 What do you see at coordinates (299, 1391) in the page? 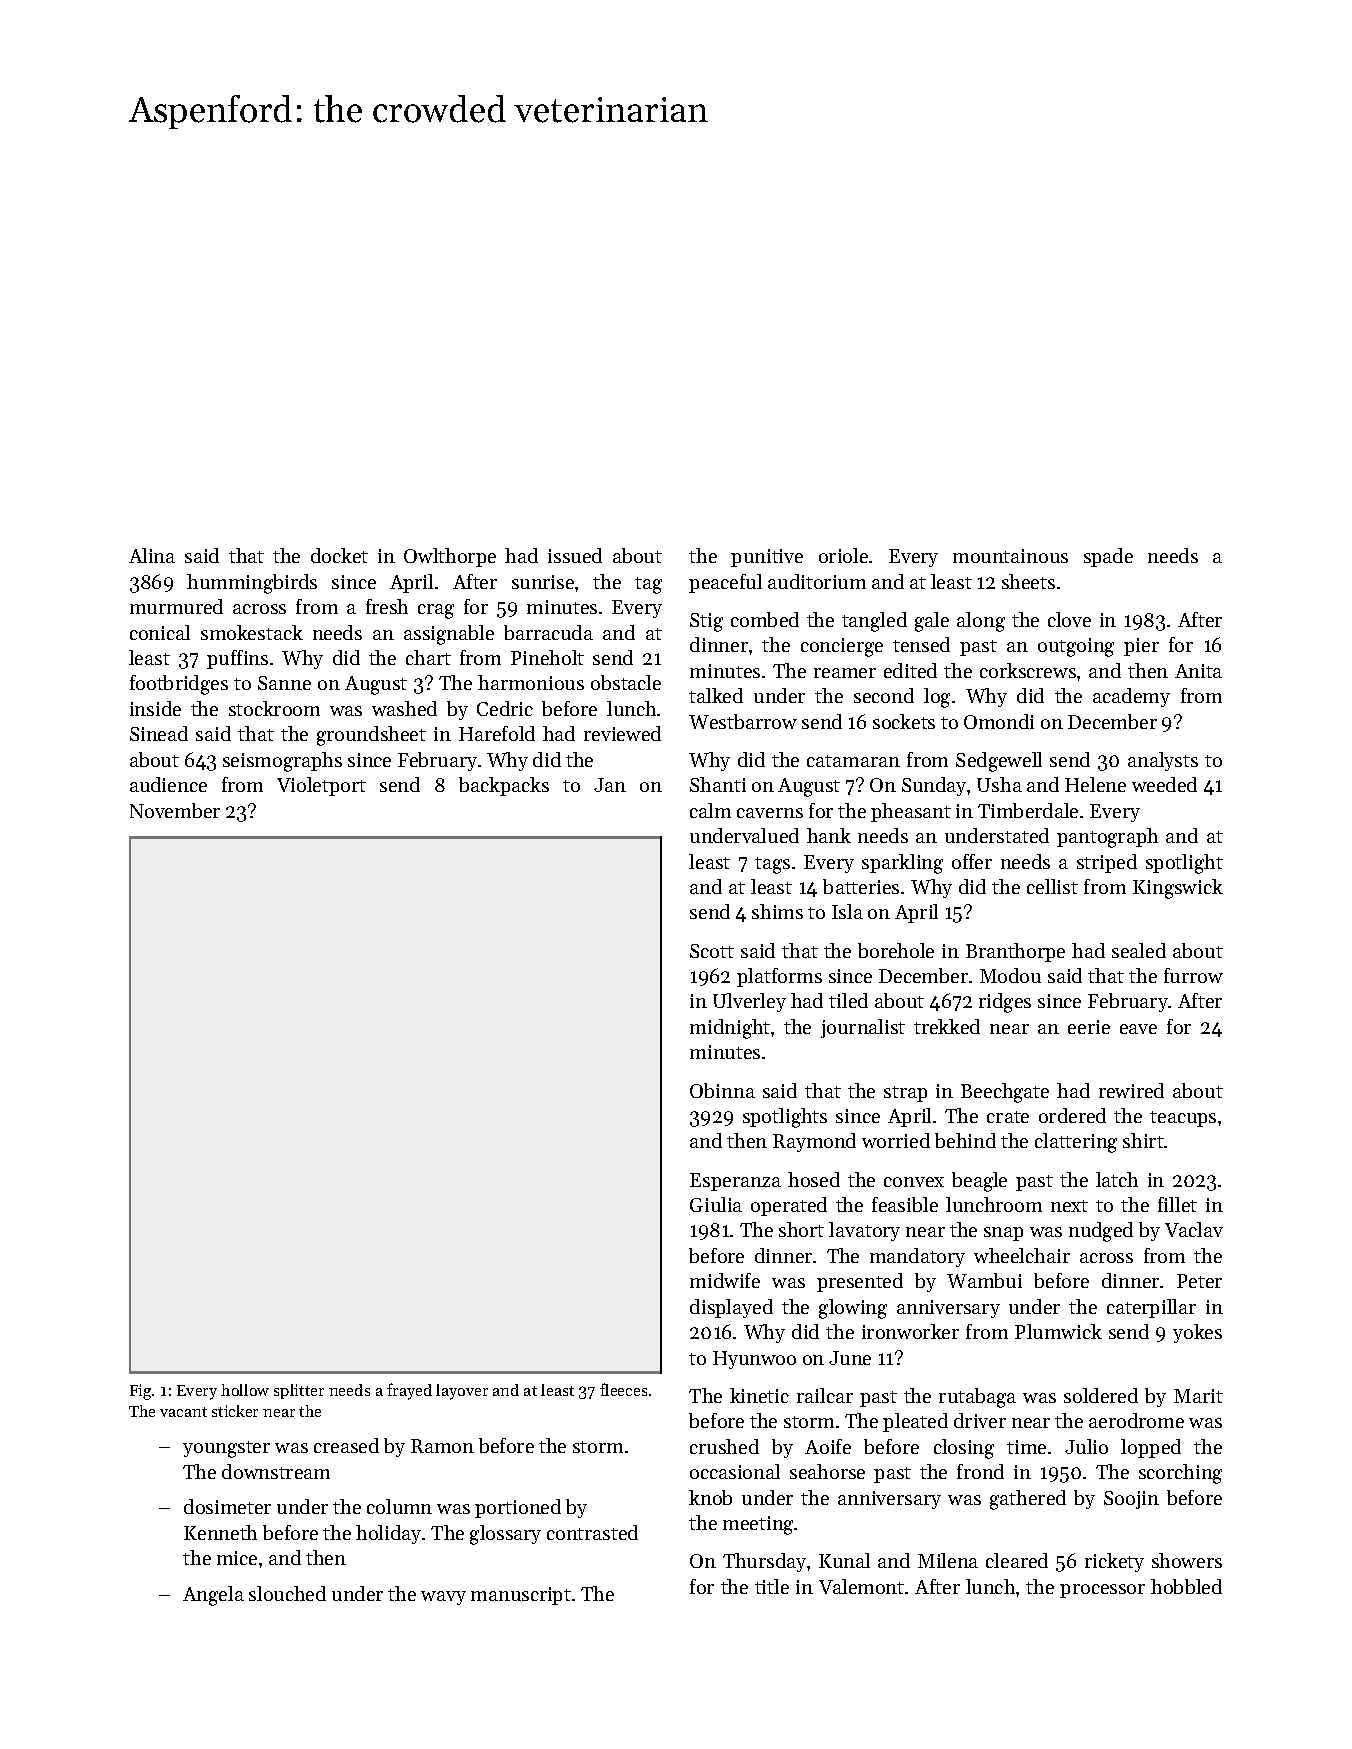
I see `splitter` at bounding box center [299, 1391].
